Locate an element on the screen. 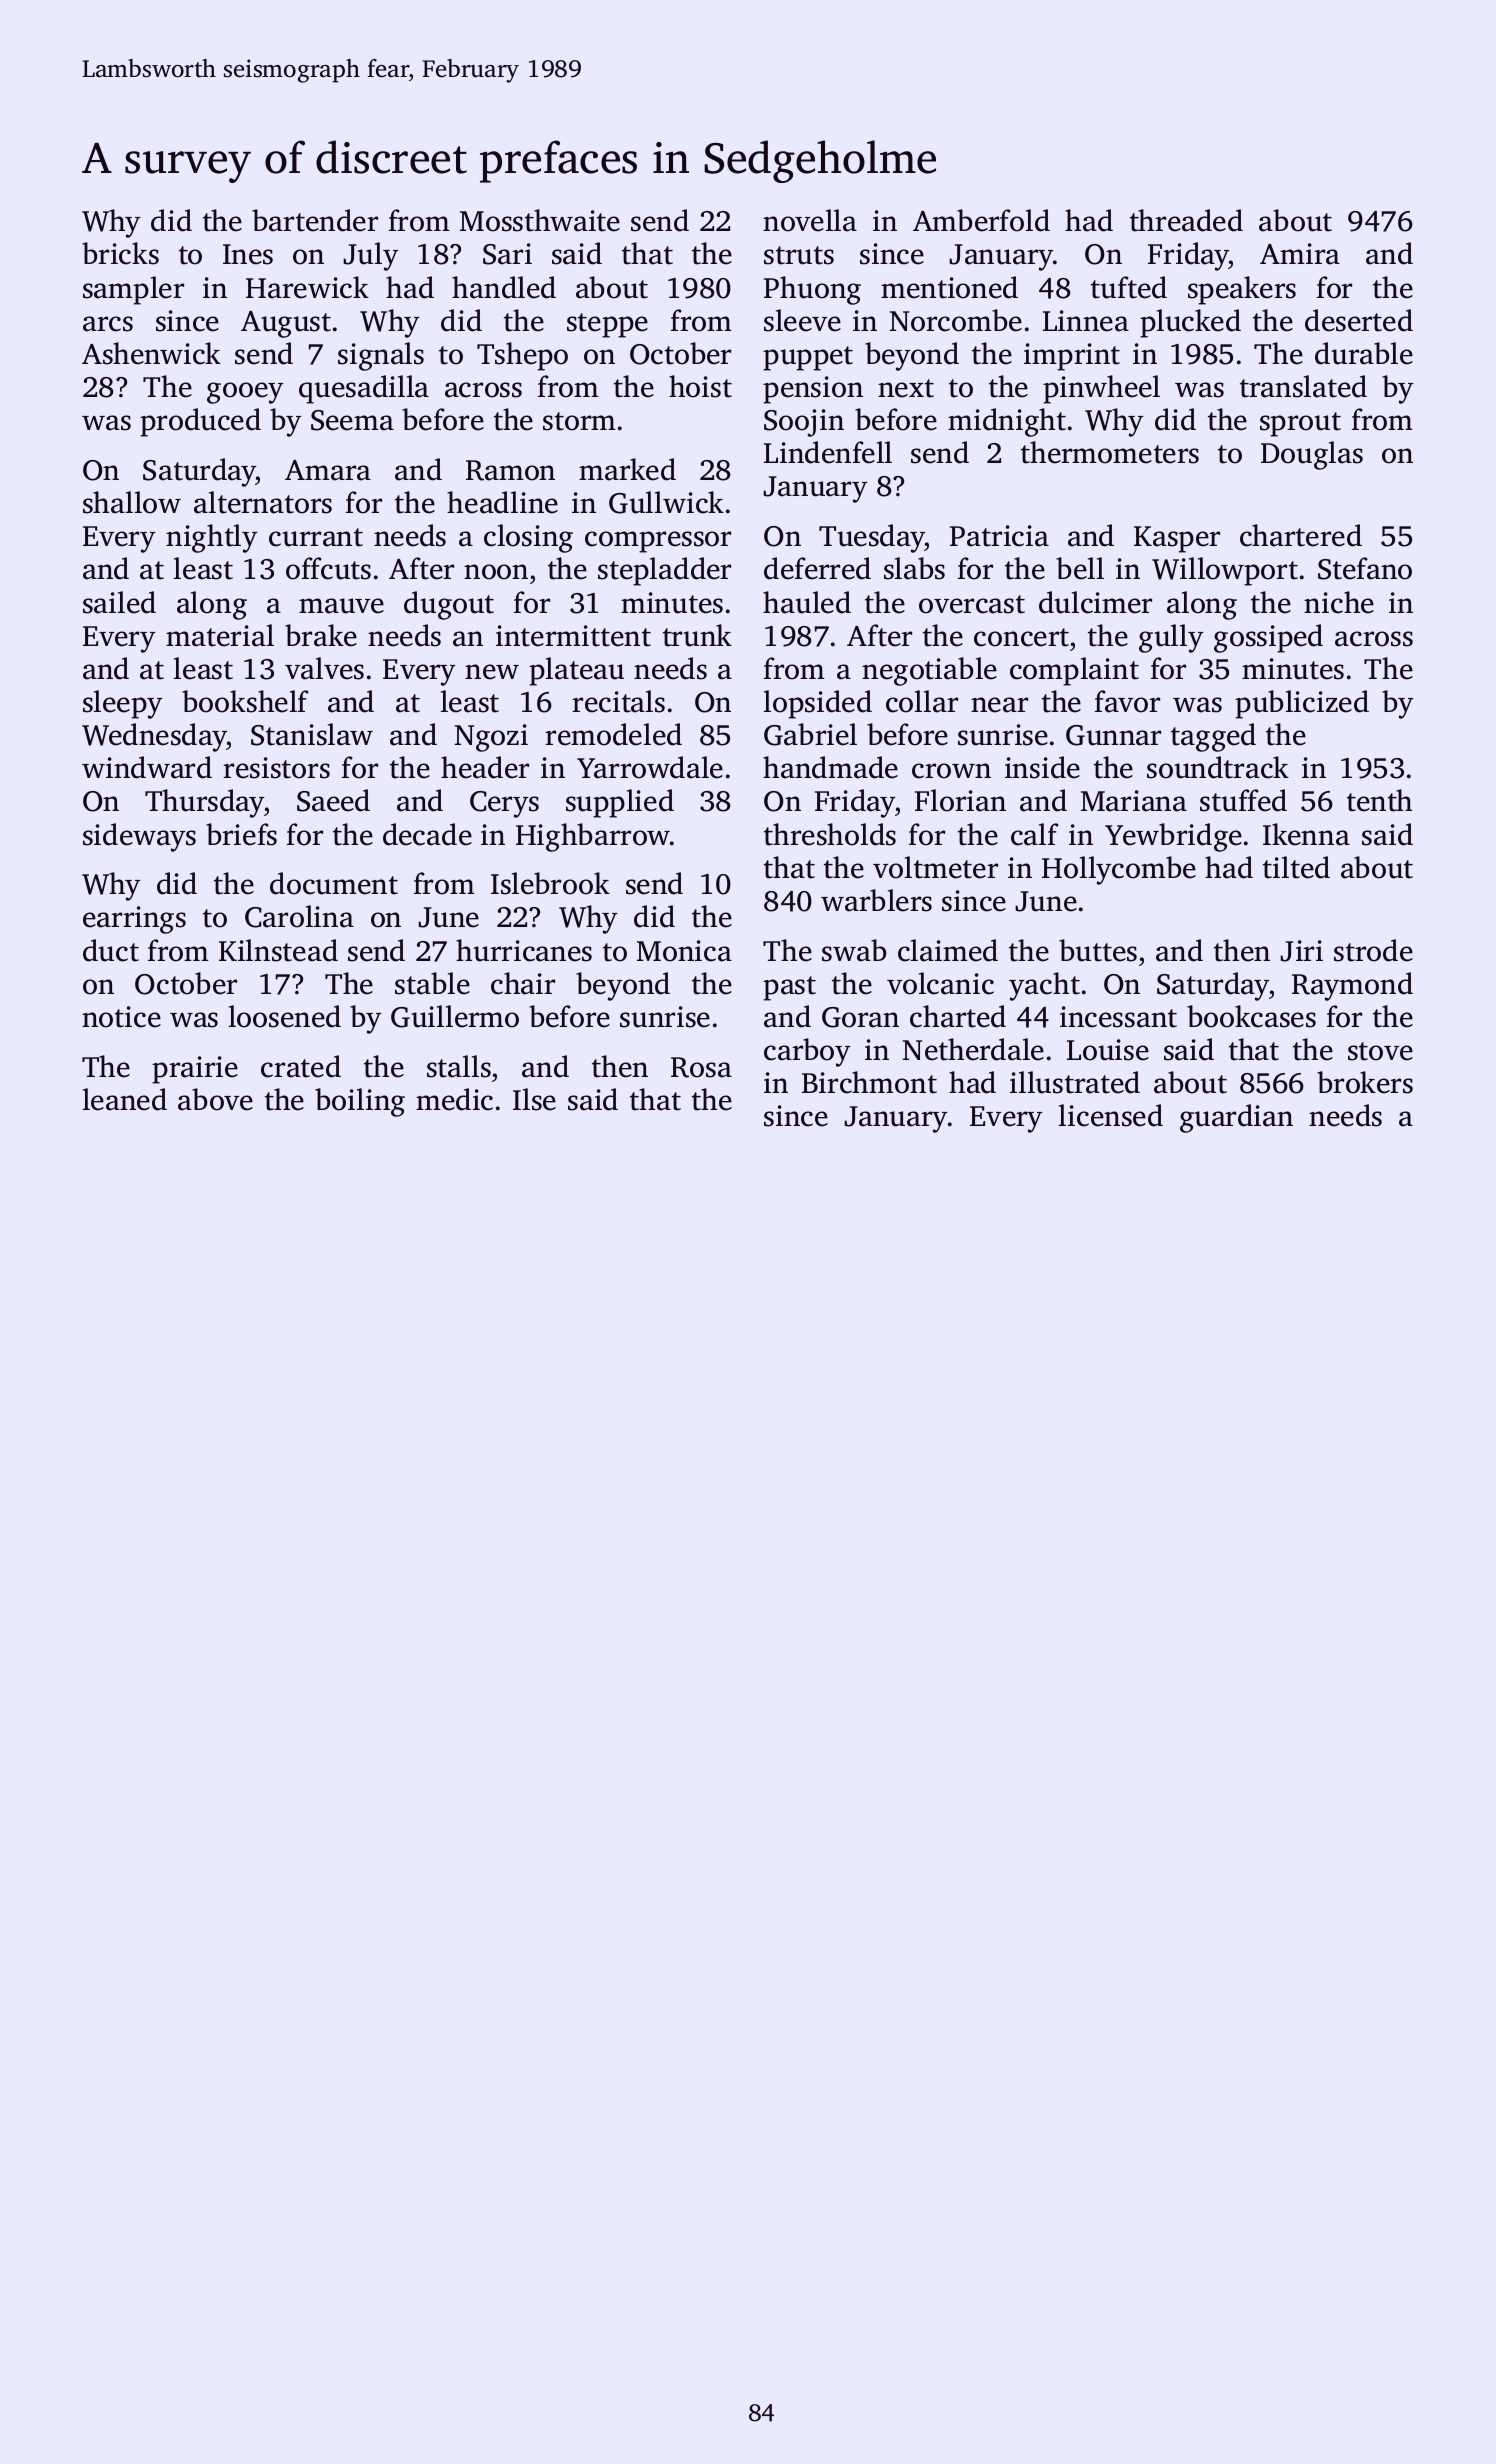 The width and height of the screenshot is (1496, 2464). Mossthwaite is located at coordinates (540, 220).
